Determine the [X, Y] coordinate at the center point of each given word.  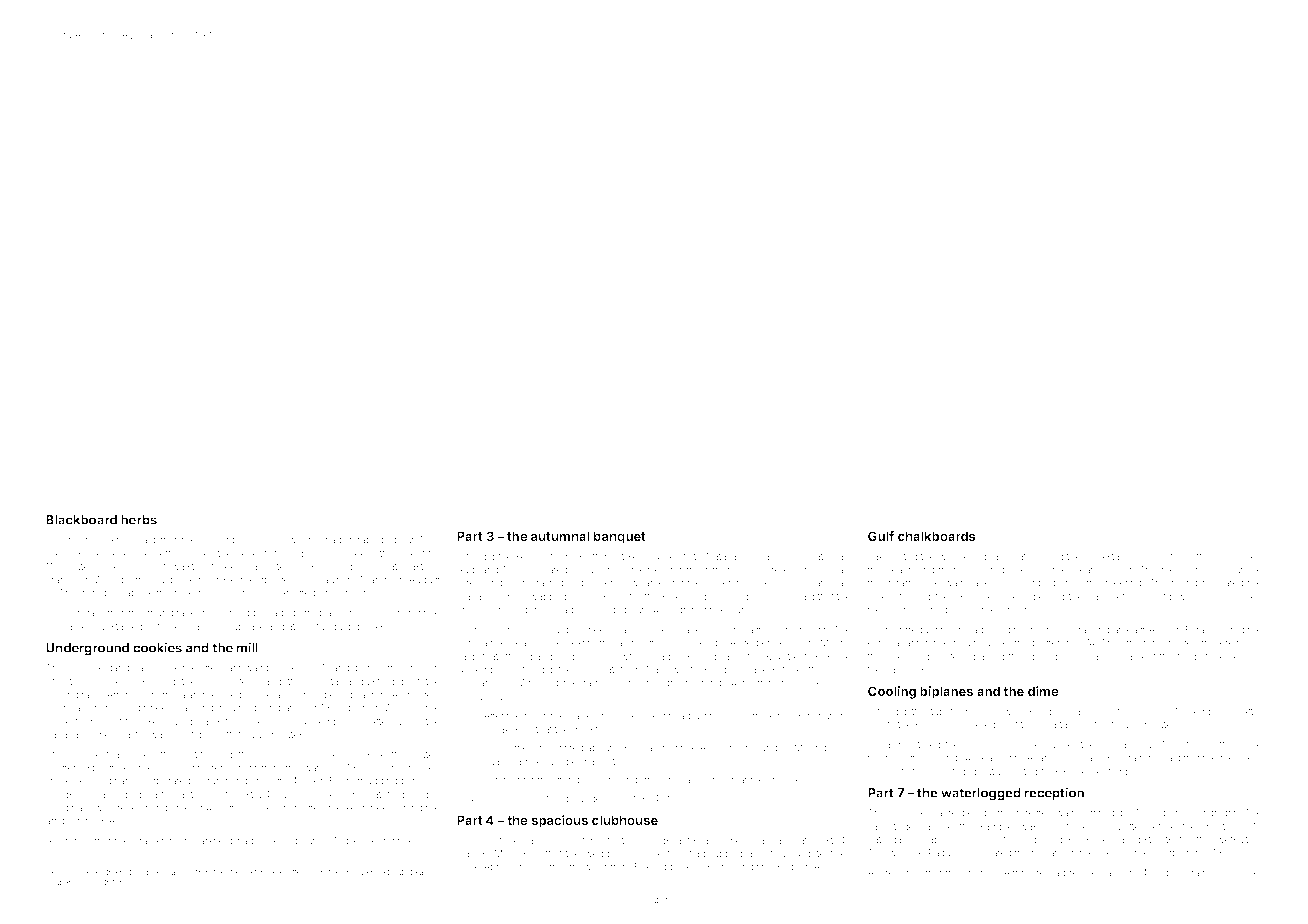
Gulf [881, 536]
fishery [720, 571]
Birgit [57, 842]
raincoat [1008, 556]
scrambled [1238, 556]
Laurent [63, 613]
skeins [60, 553]
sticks [675, 798]
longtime [582, 841]
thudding [377, 782]
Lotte [1129, 826]
